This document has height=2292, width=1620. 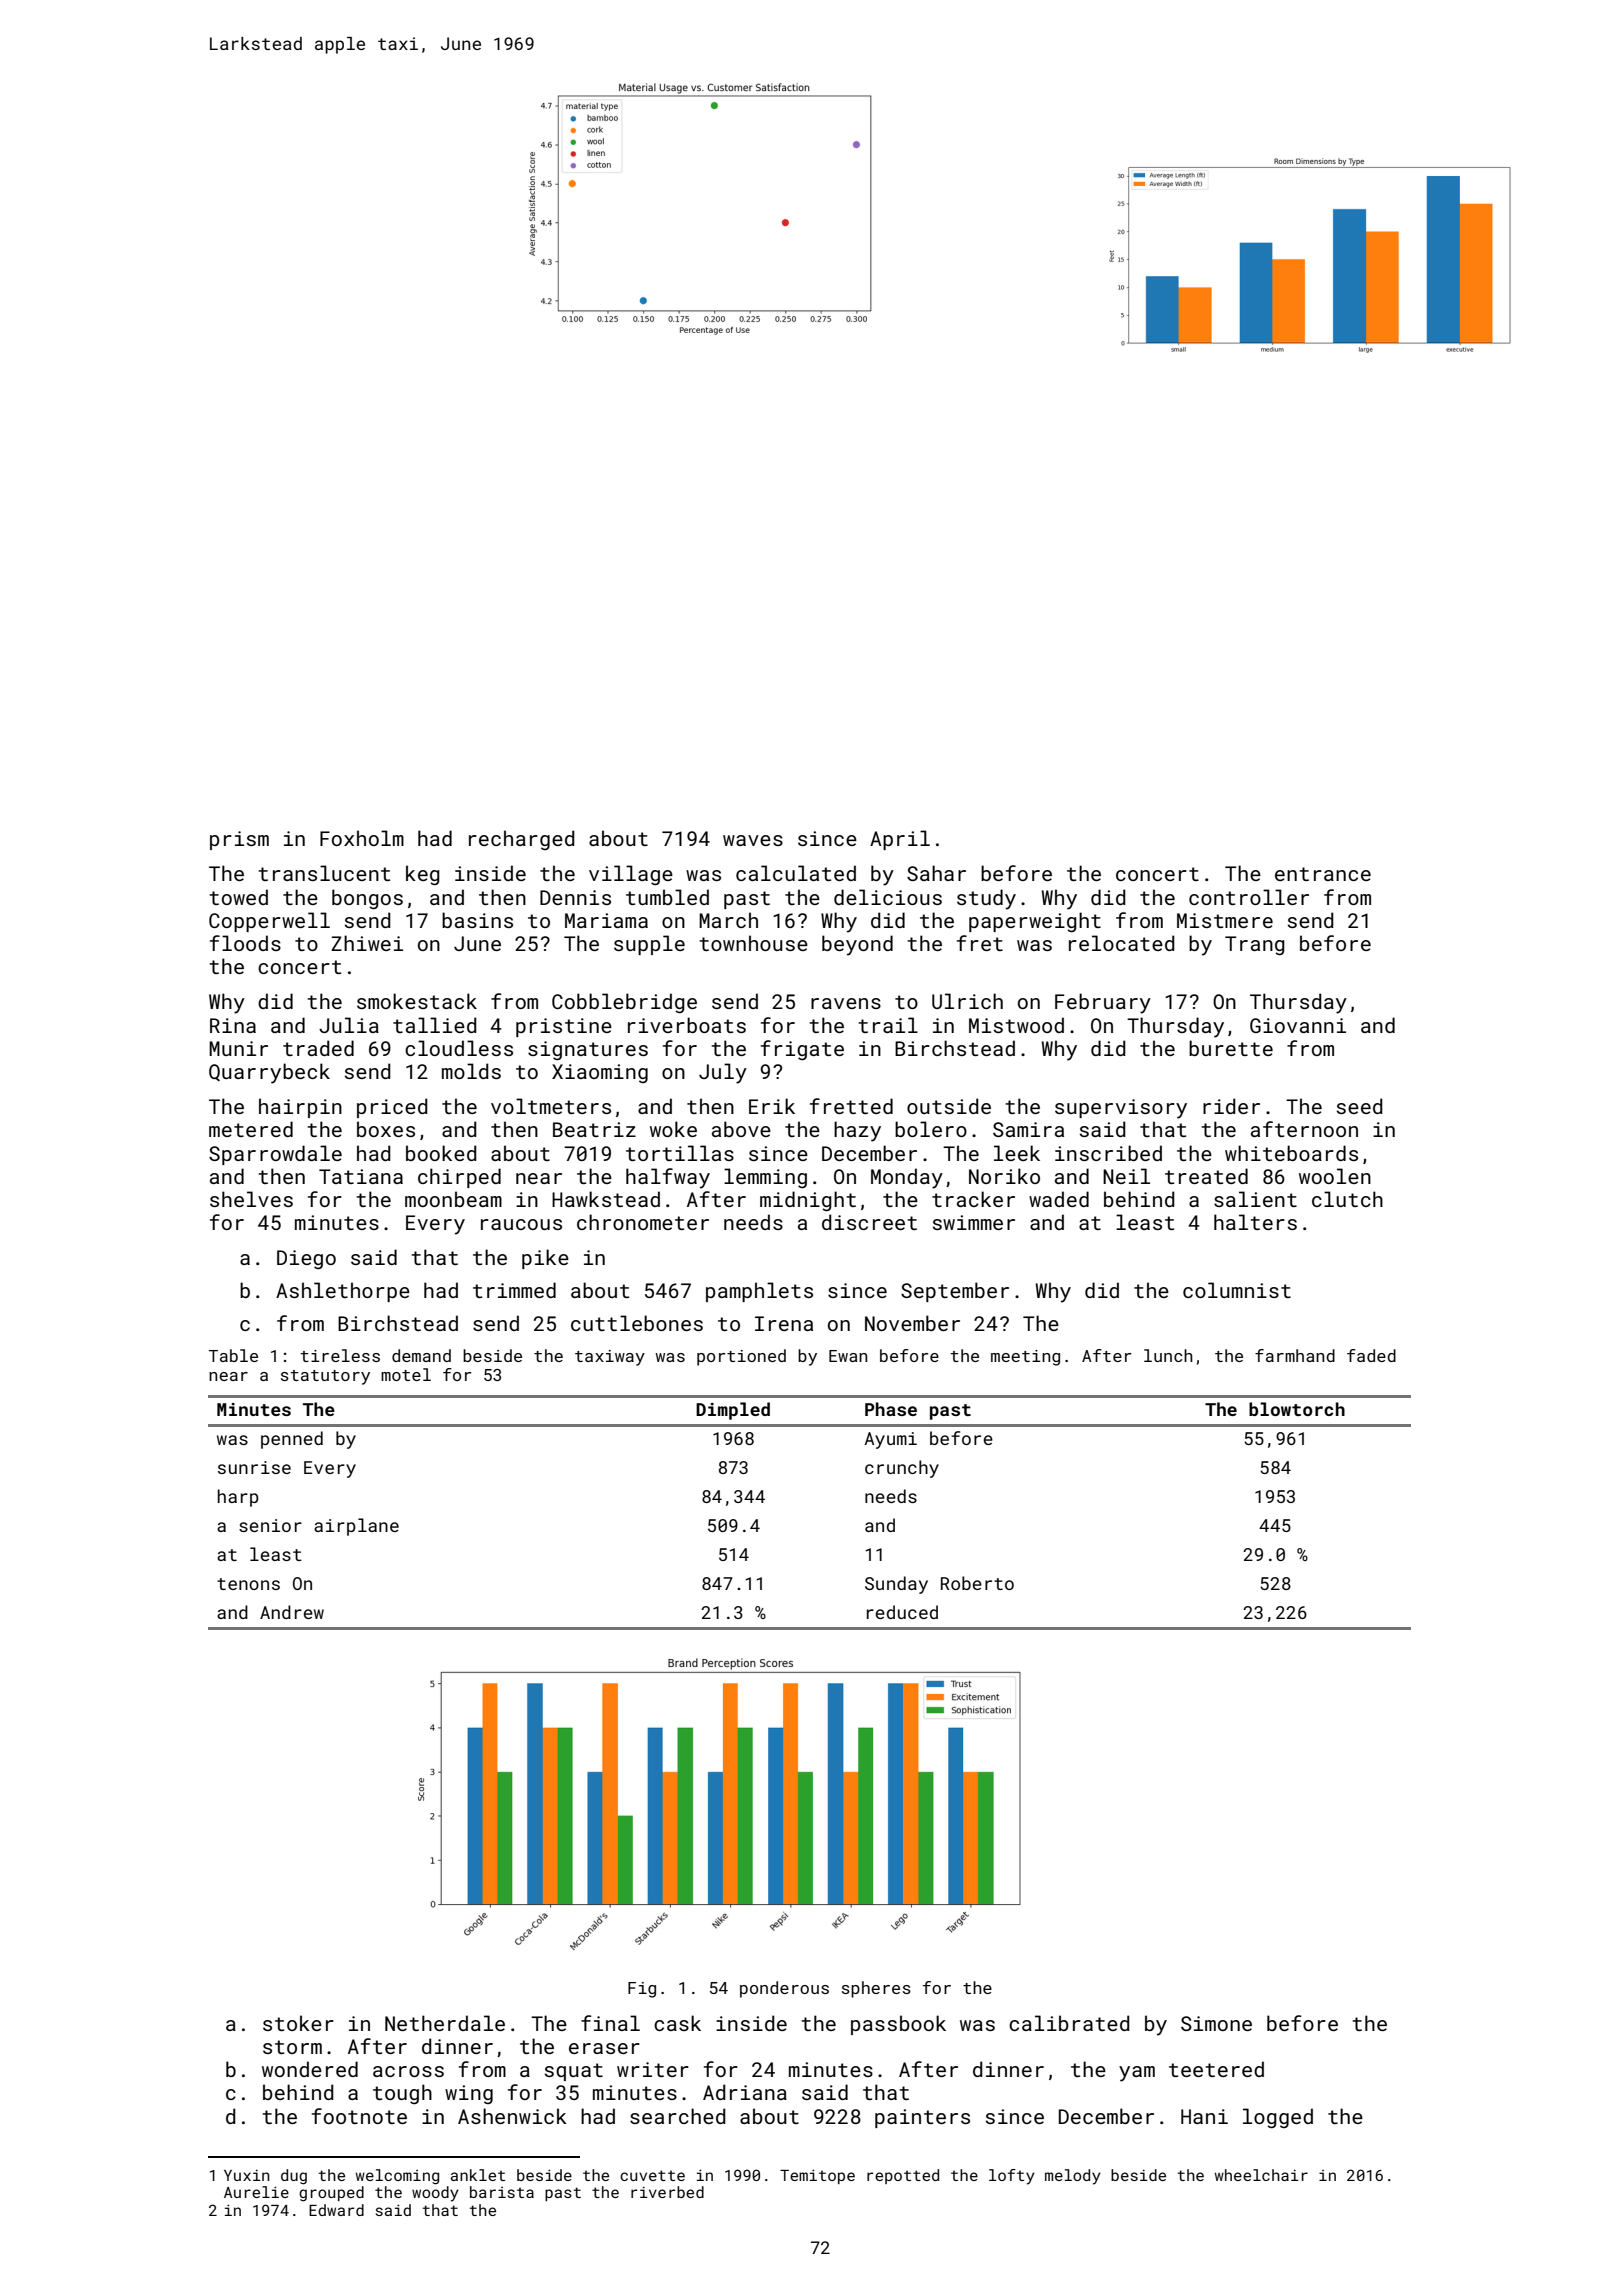 What do you see at coordinates (753, 943) in the document?
I see `townhouse` at bounding box center [753, 943].
